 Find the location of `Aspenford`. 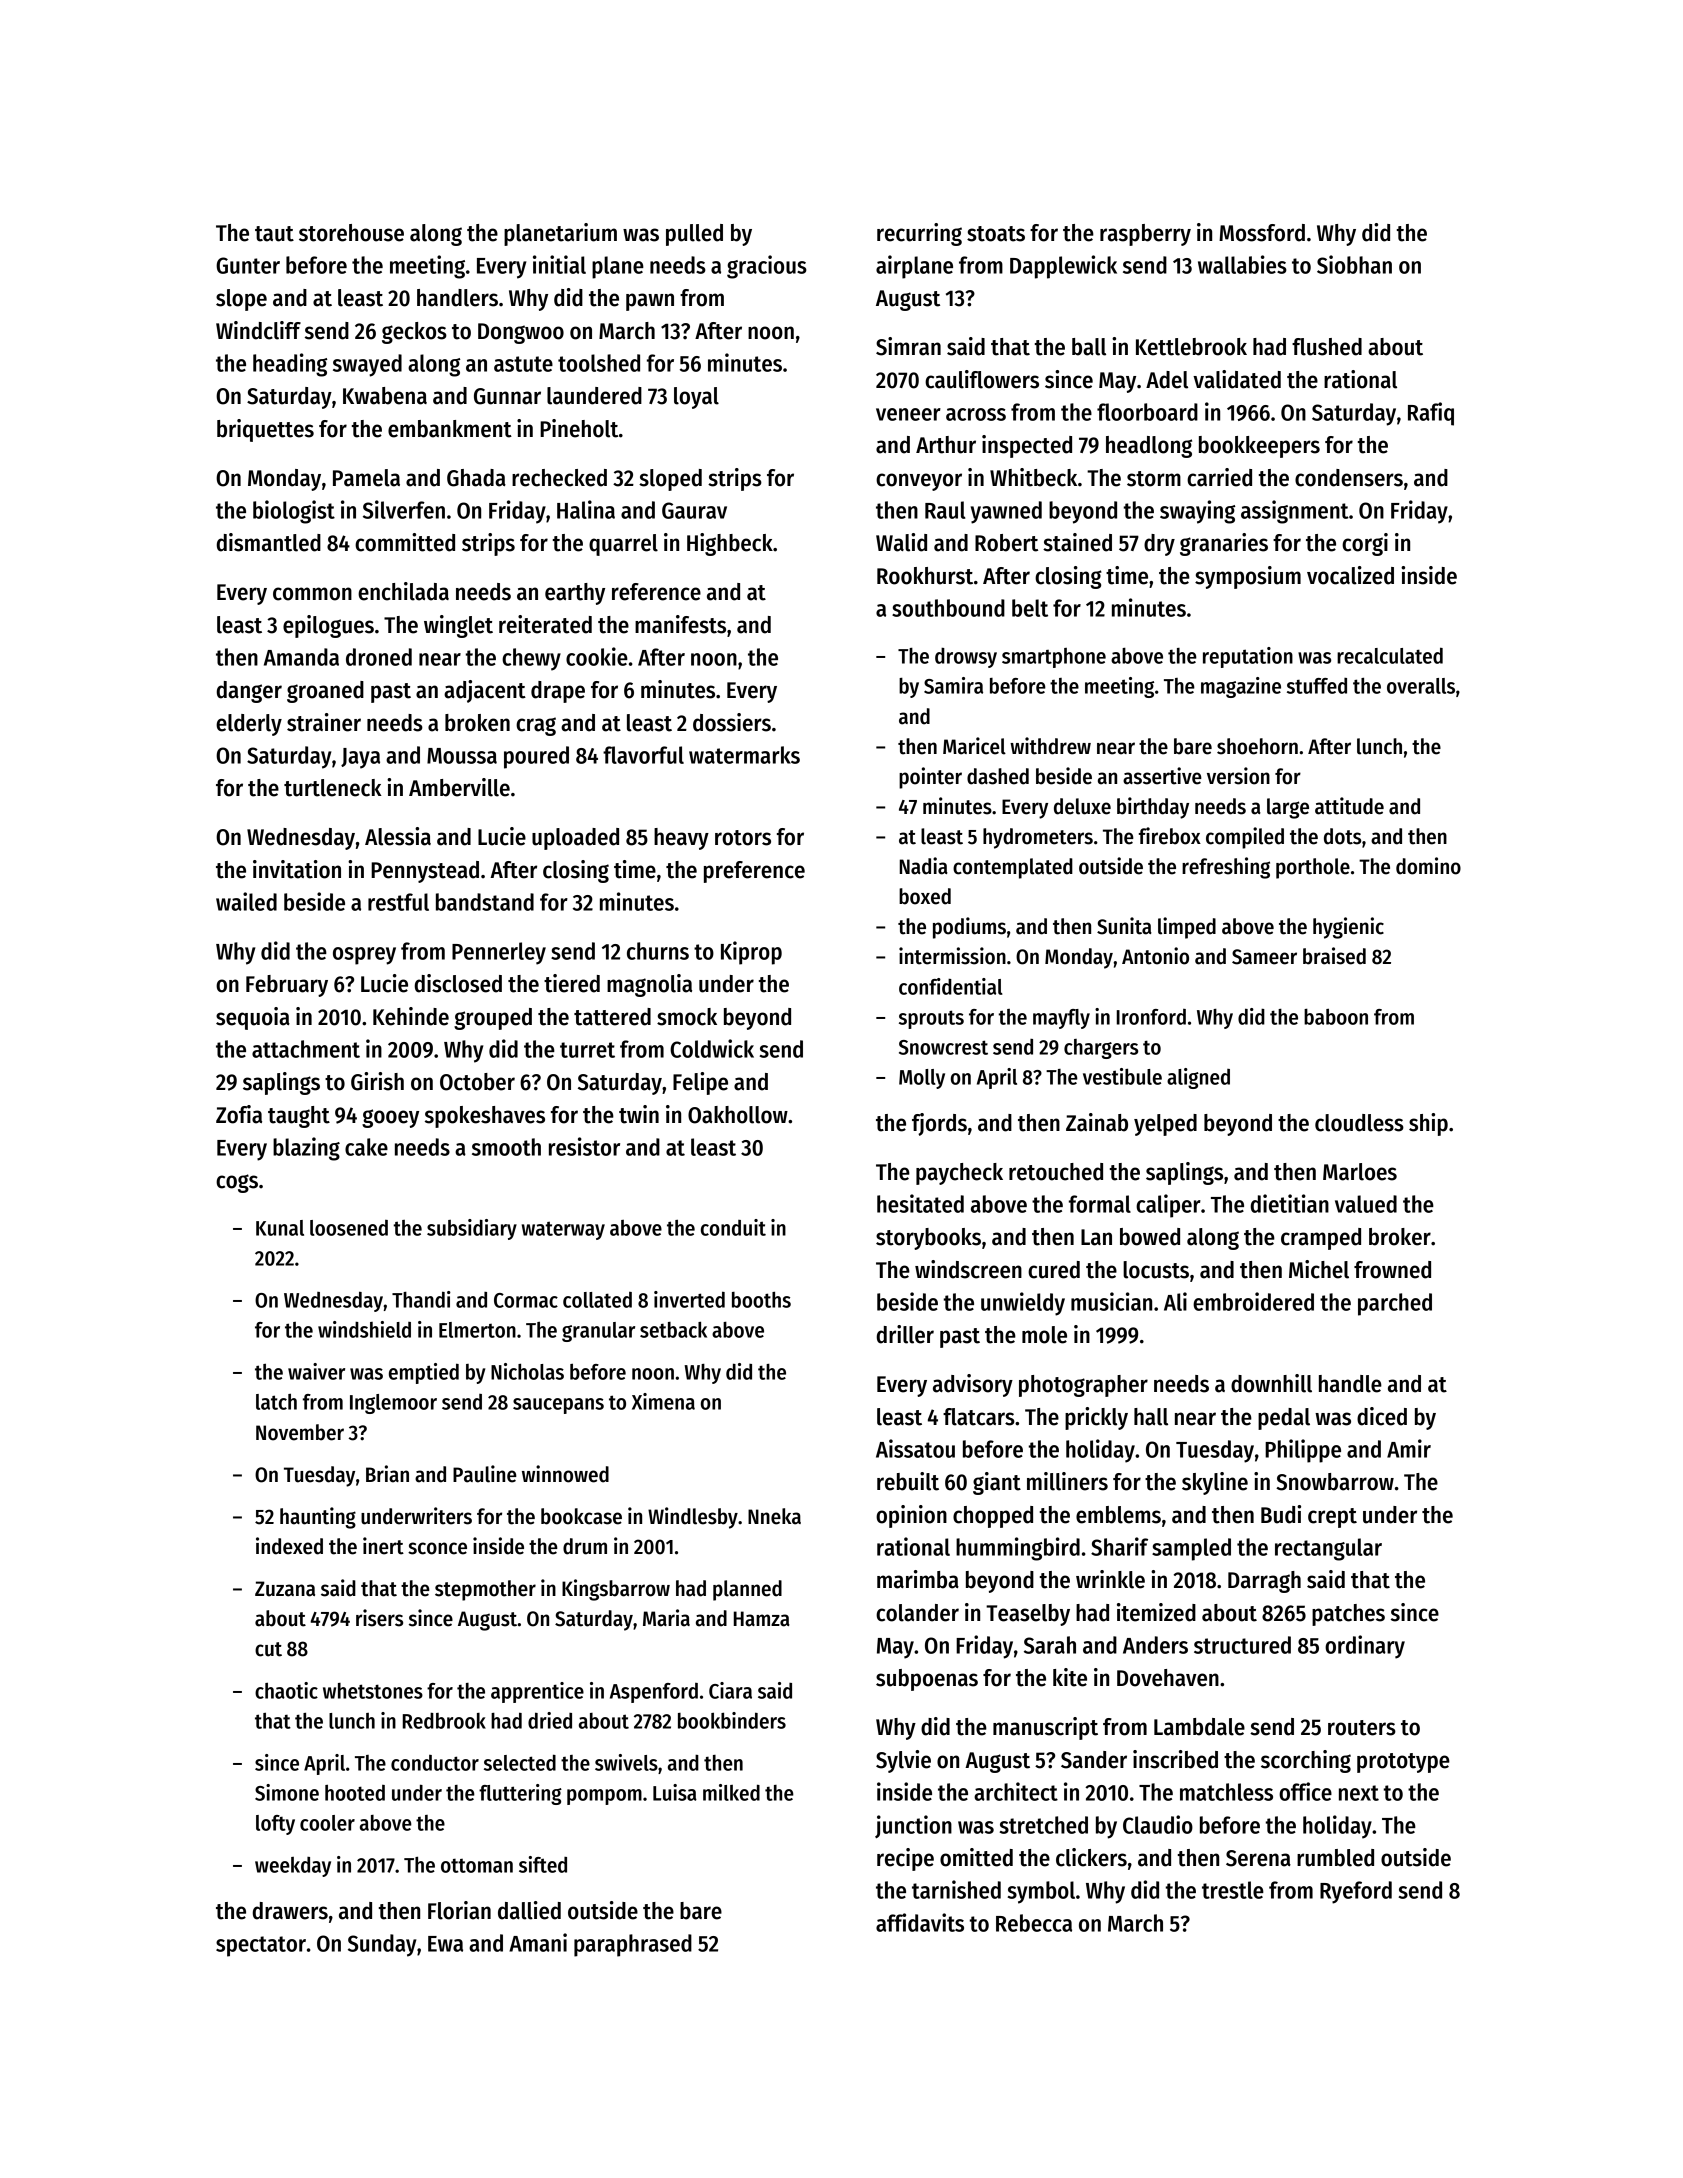

Aspenford is located at coordinates (654, 1693).
